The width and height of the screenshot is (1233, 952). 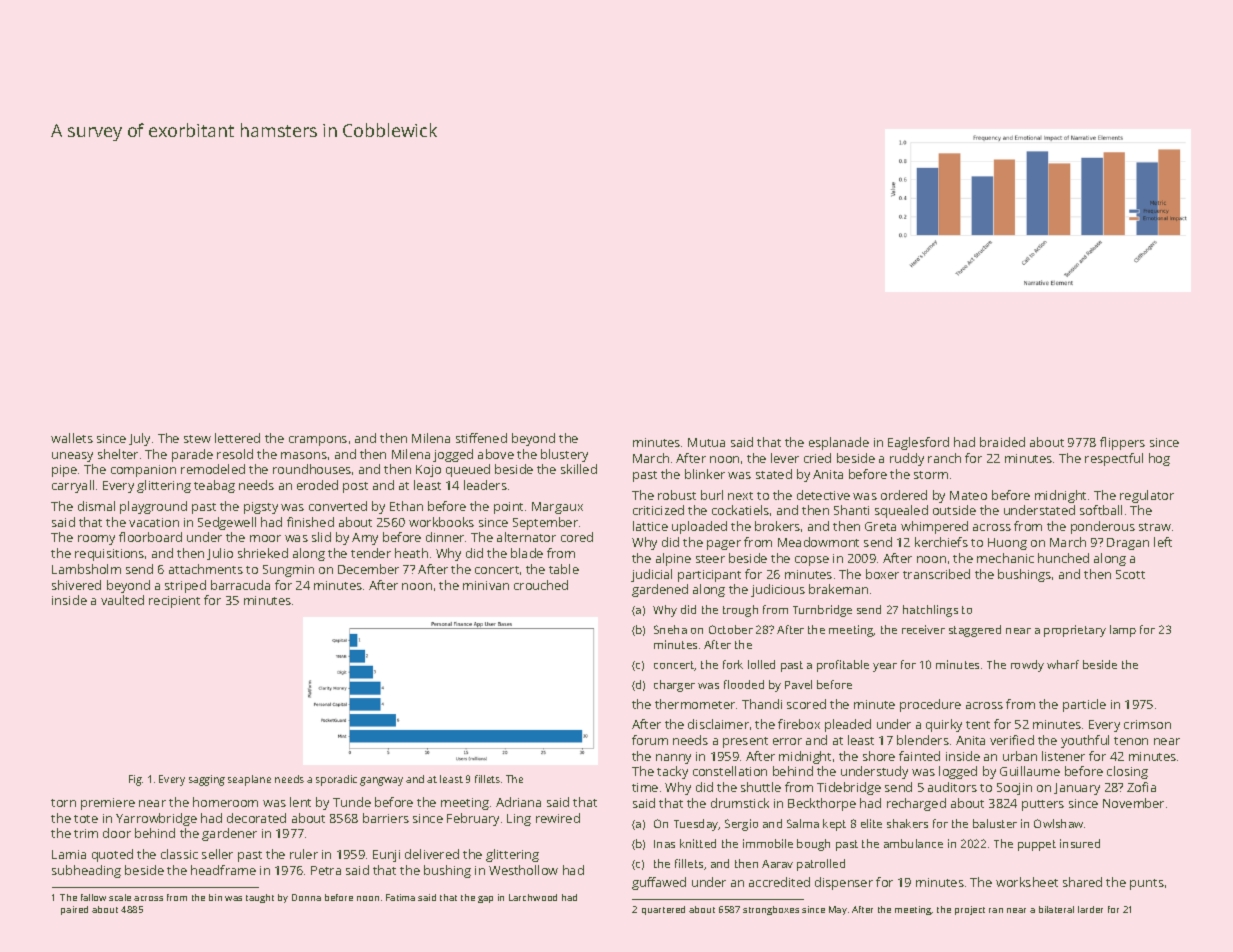 I want to click on robust, so click(x=677, y=495).
